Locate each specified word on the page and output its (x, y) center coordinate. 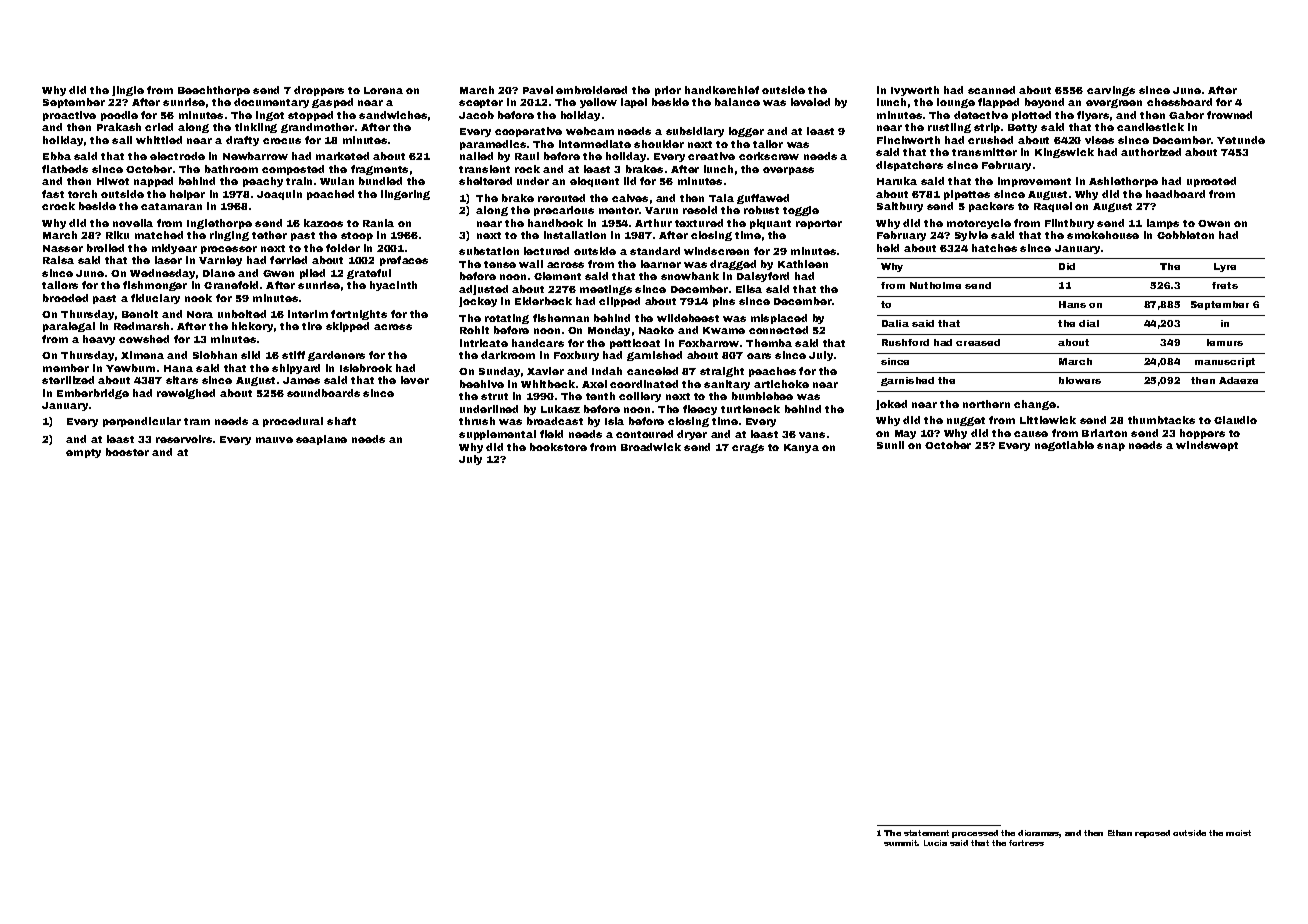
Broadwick (651, 447)
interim (308, 314)
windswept (1207, 446)
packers (991, 207)
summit (901, 843)
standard (655, 251)
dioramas (1039, 834)
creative (711, 156)
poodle (119, 116)
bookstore (558, 447)
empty (83, 453)
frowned (1229, 115)
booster (127, 452)
